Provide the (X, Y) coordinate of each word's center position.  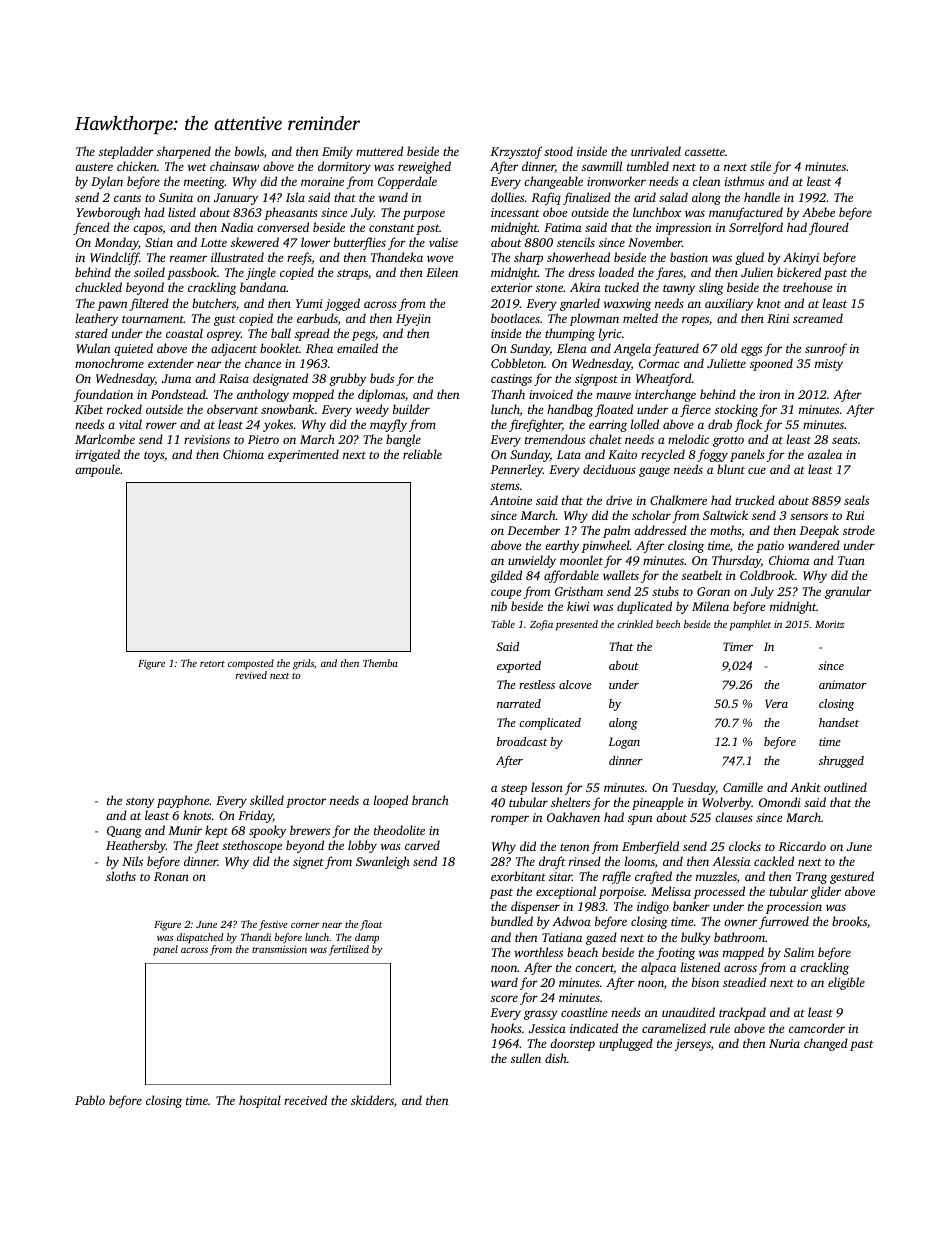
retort (212, 664)
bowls (249, 151)
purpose (424, 215)
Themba (380, 663)
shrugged (841, 762)
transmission (279, 949)
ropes (695, 321)
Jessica (547, 1028)
